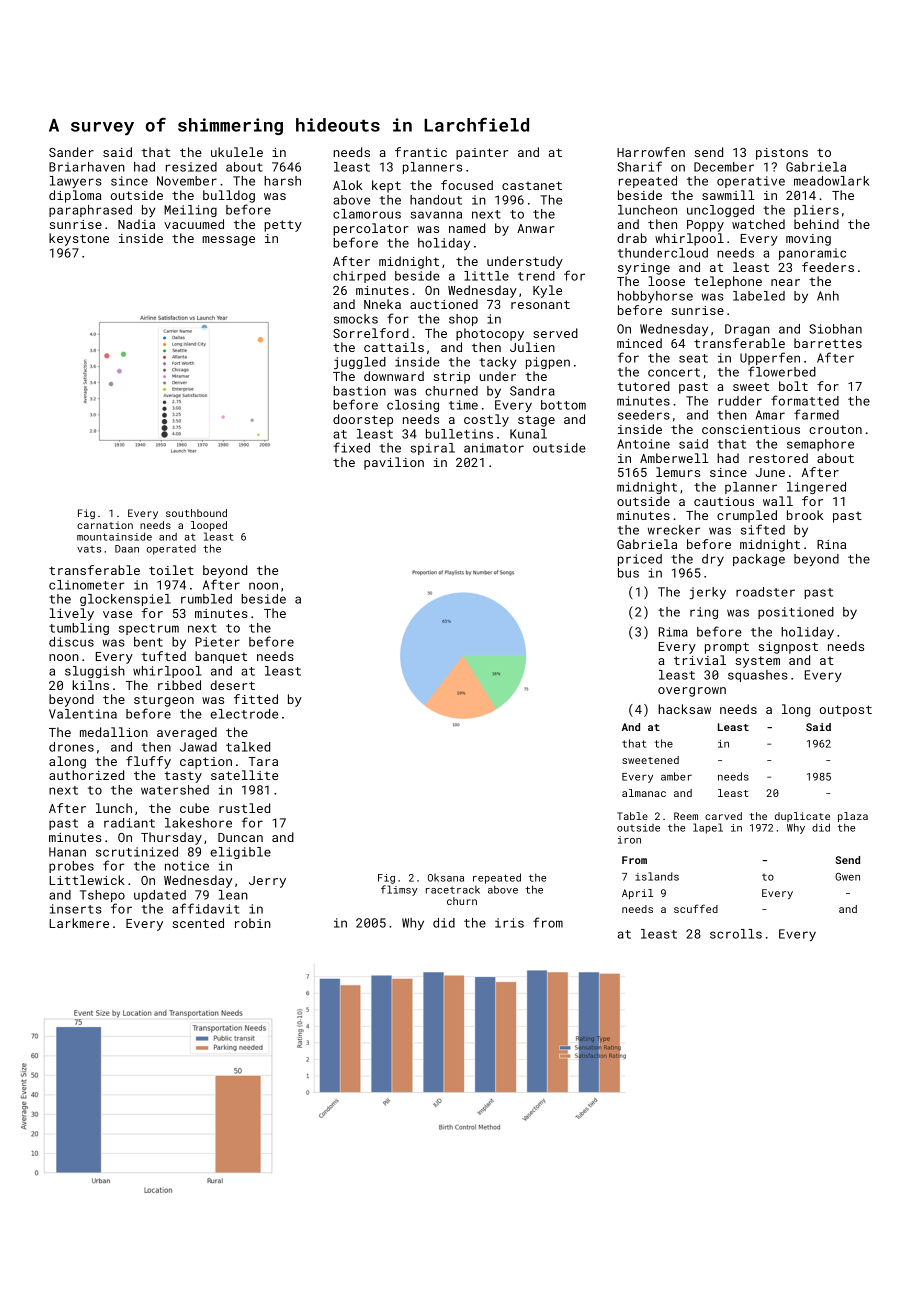 Image resolution: width=924 pixels, height=1308 pixels. Describe the element at coordinates (643, 444) in the image. I see `Antoine` at that location.
